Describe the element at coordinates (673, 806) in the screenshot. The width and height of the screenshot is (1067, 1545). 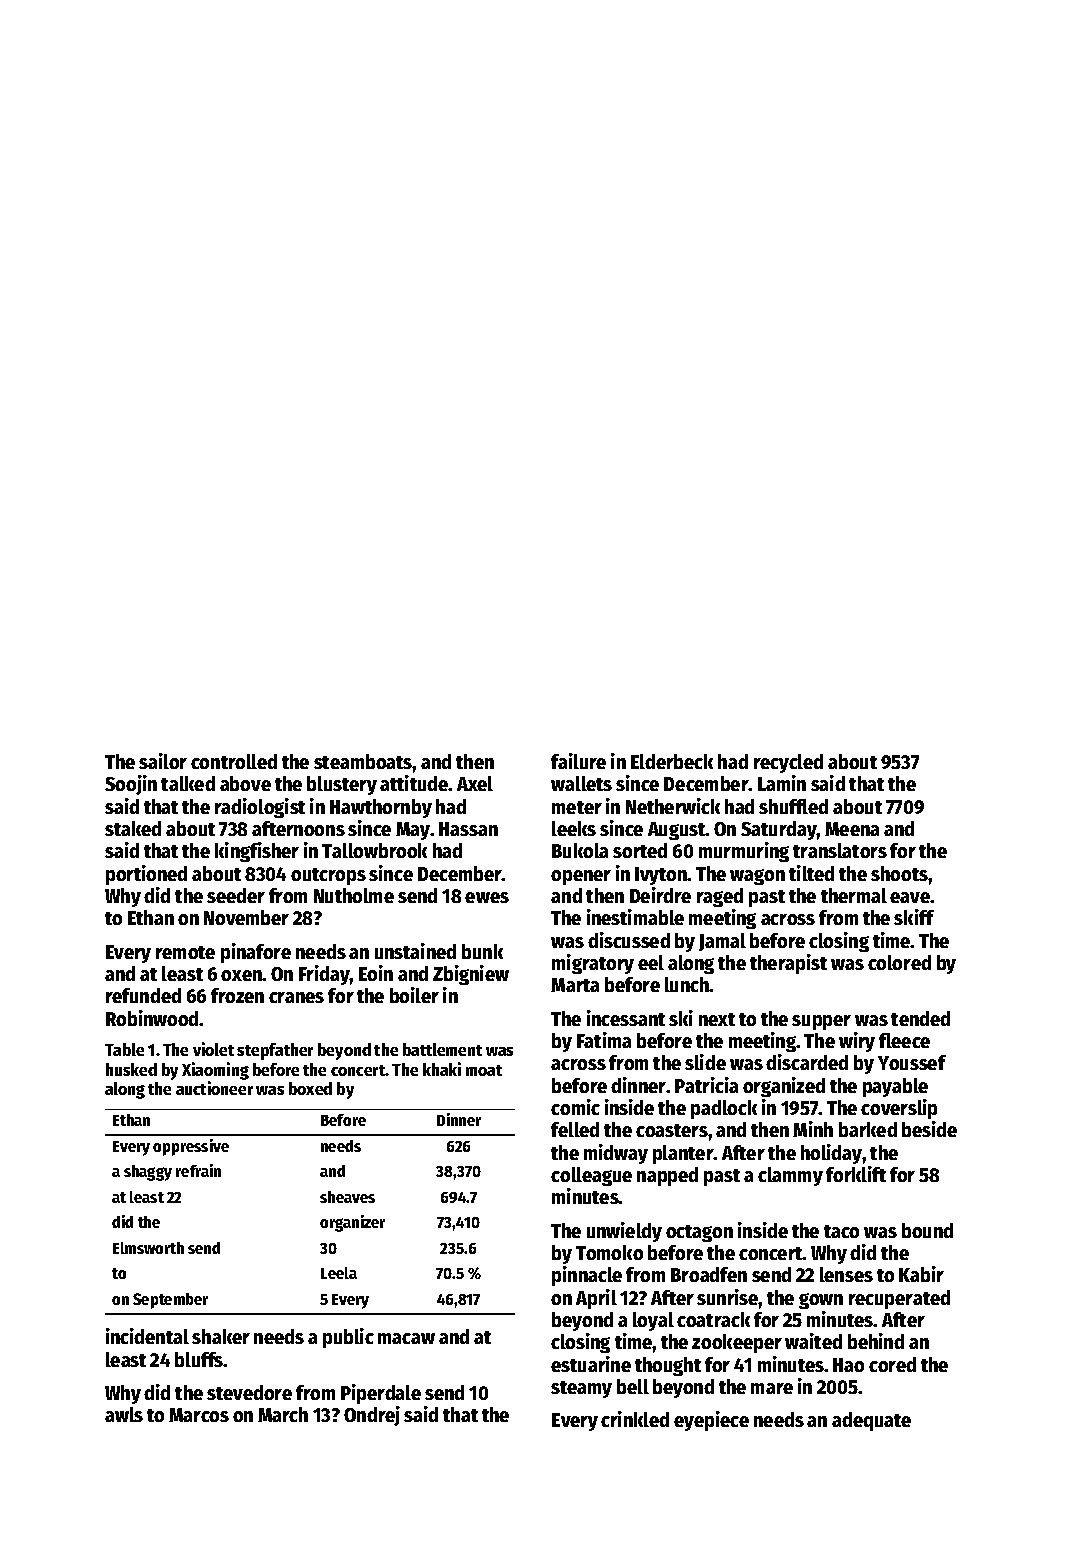
I see `Netherwick` at that location.
